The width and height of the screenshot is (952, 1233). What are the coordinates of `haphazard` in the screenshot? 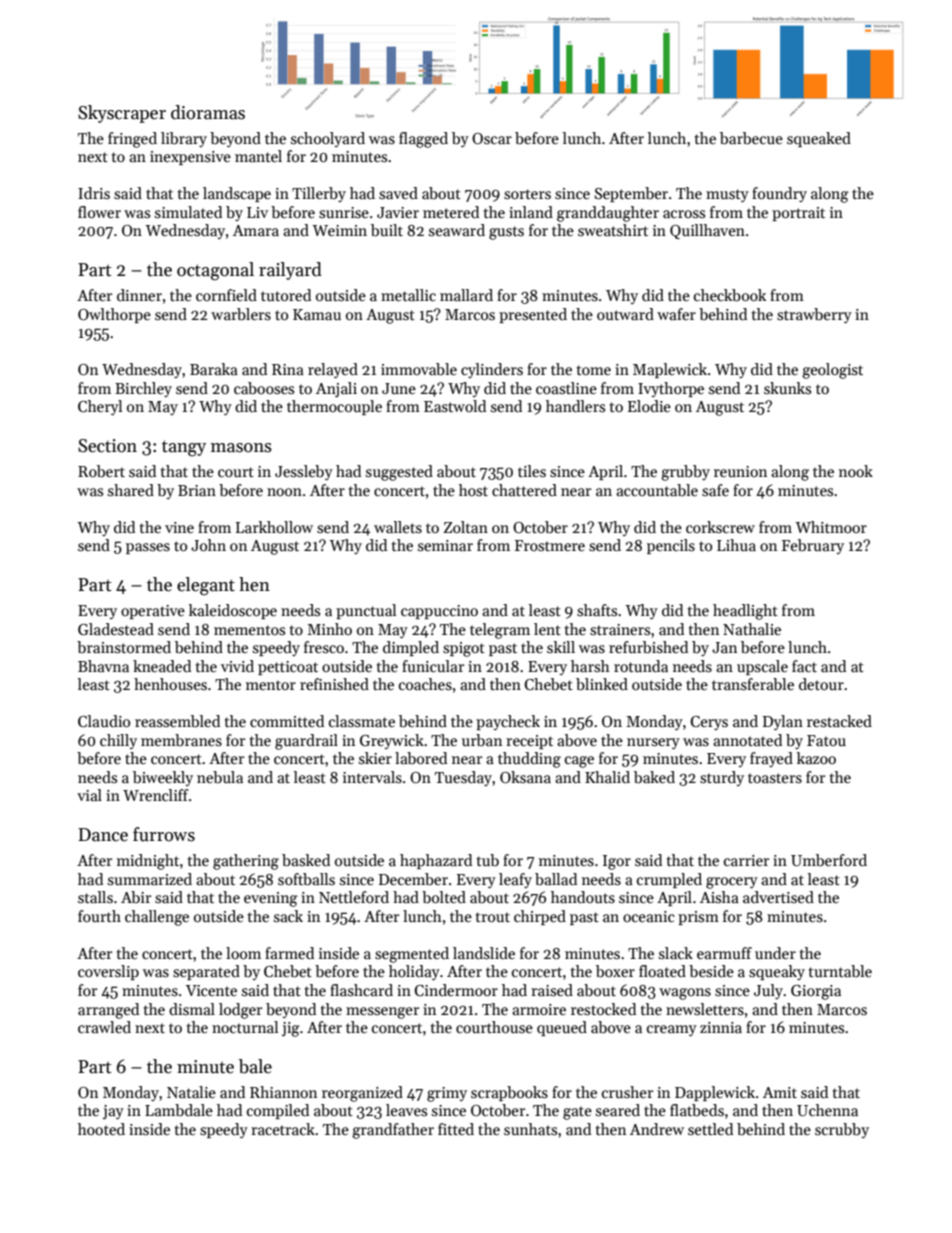 It's located at (436, 861).
